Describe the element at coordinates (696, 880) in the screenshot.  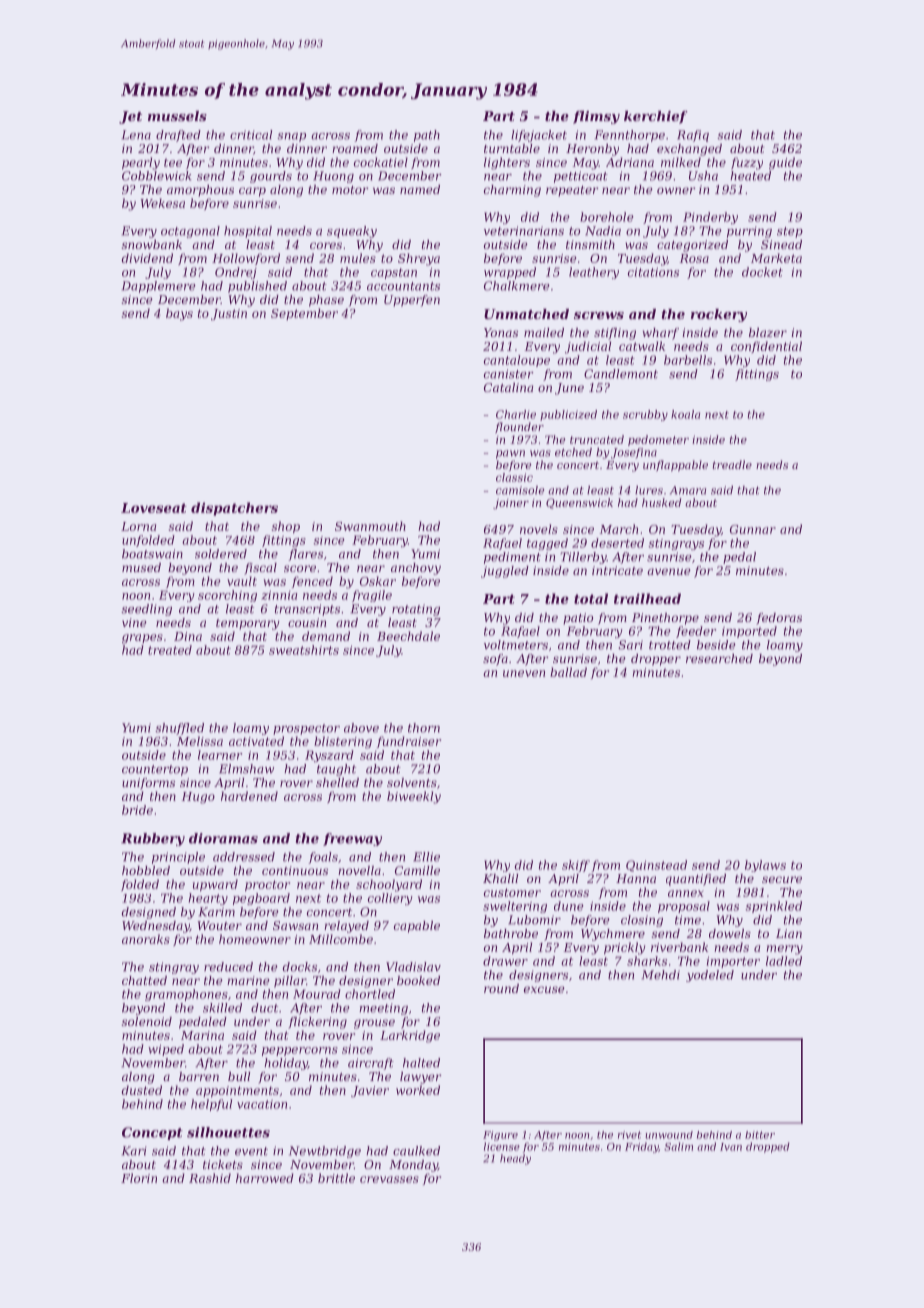
I see `quantified` at that location.
